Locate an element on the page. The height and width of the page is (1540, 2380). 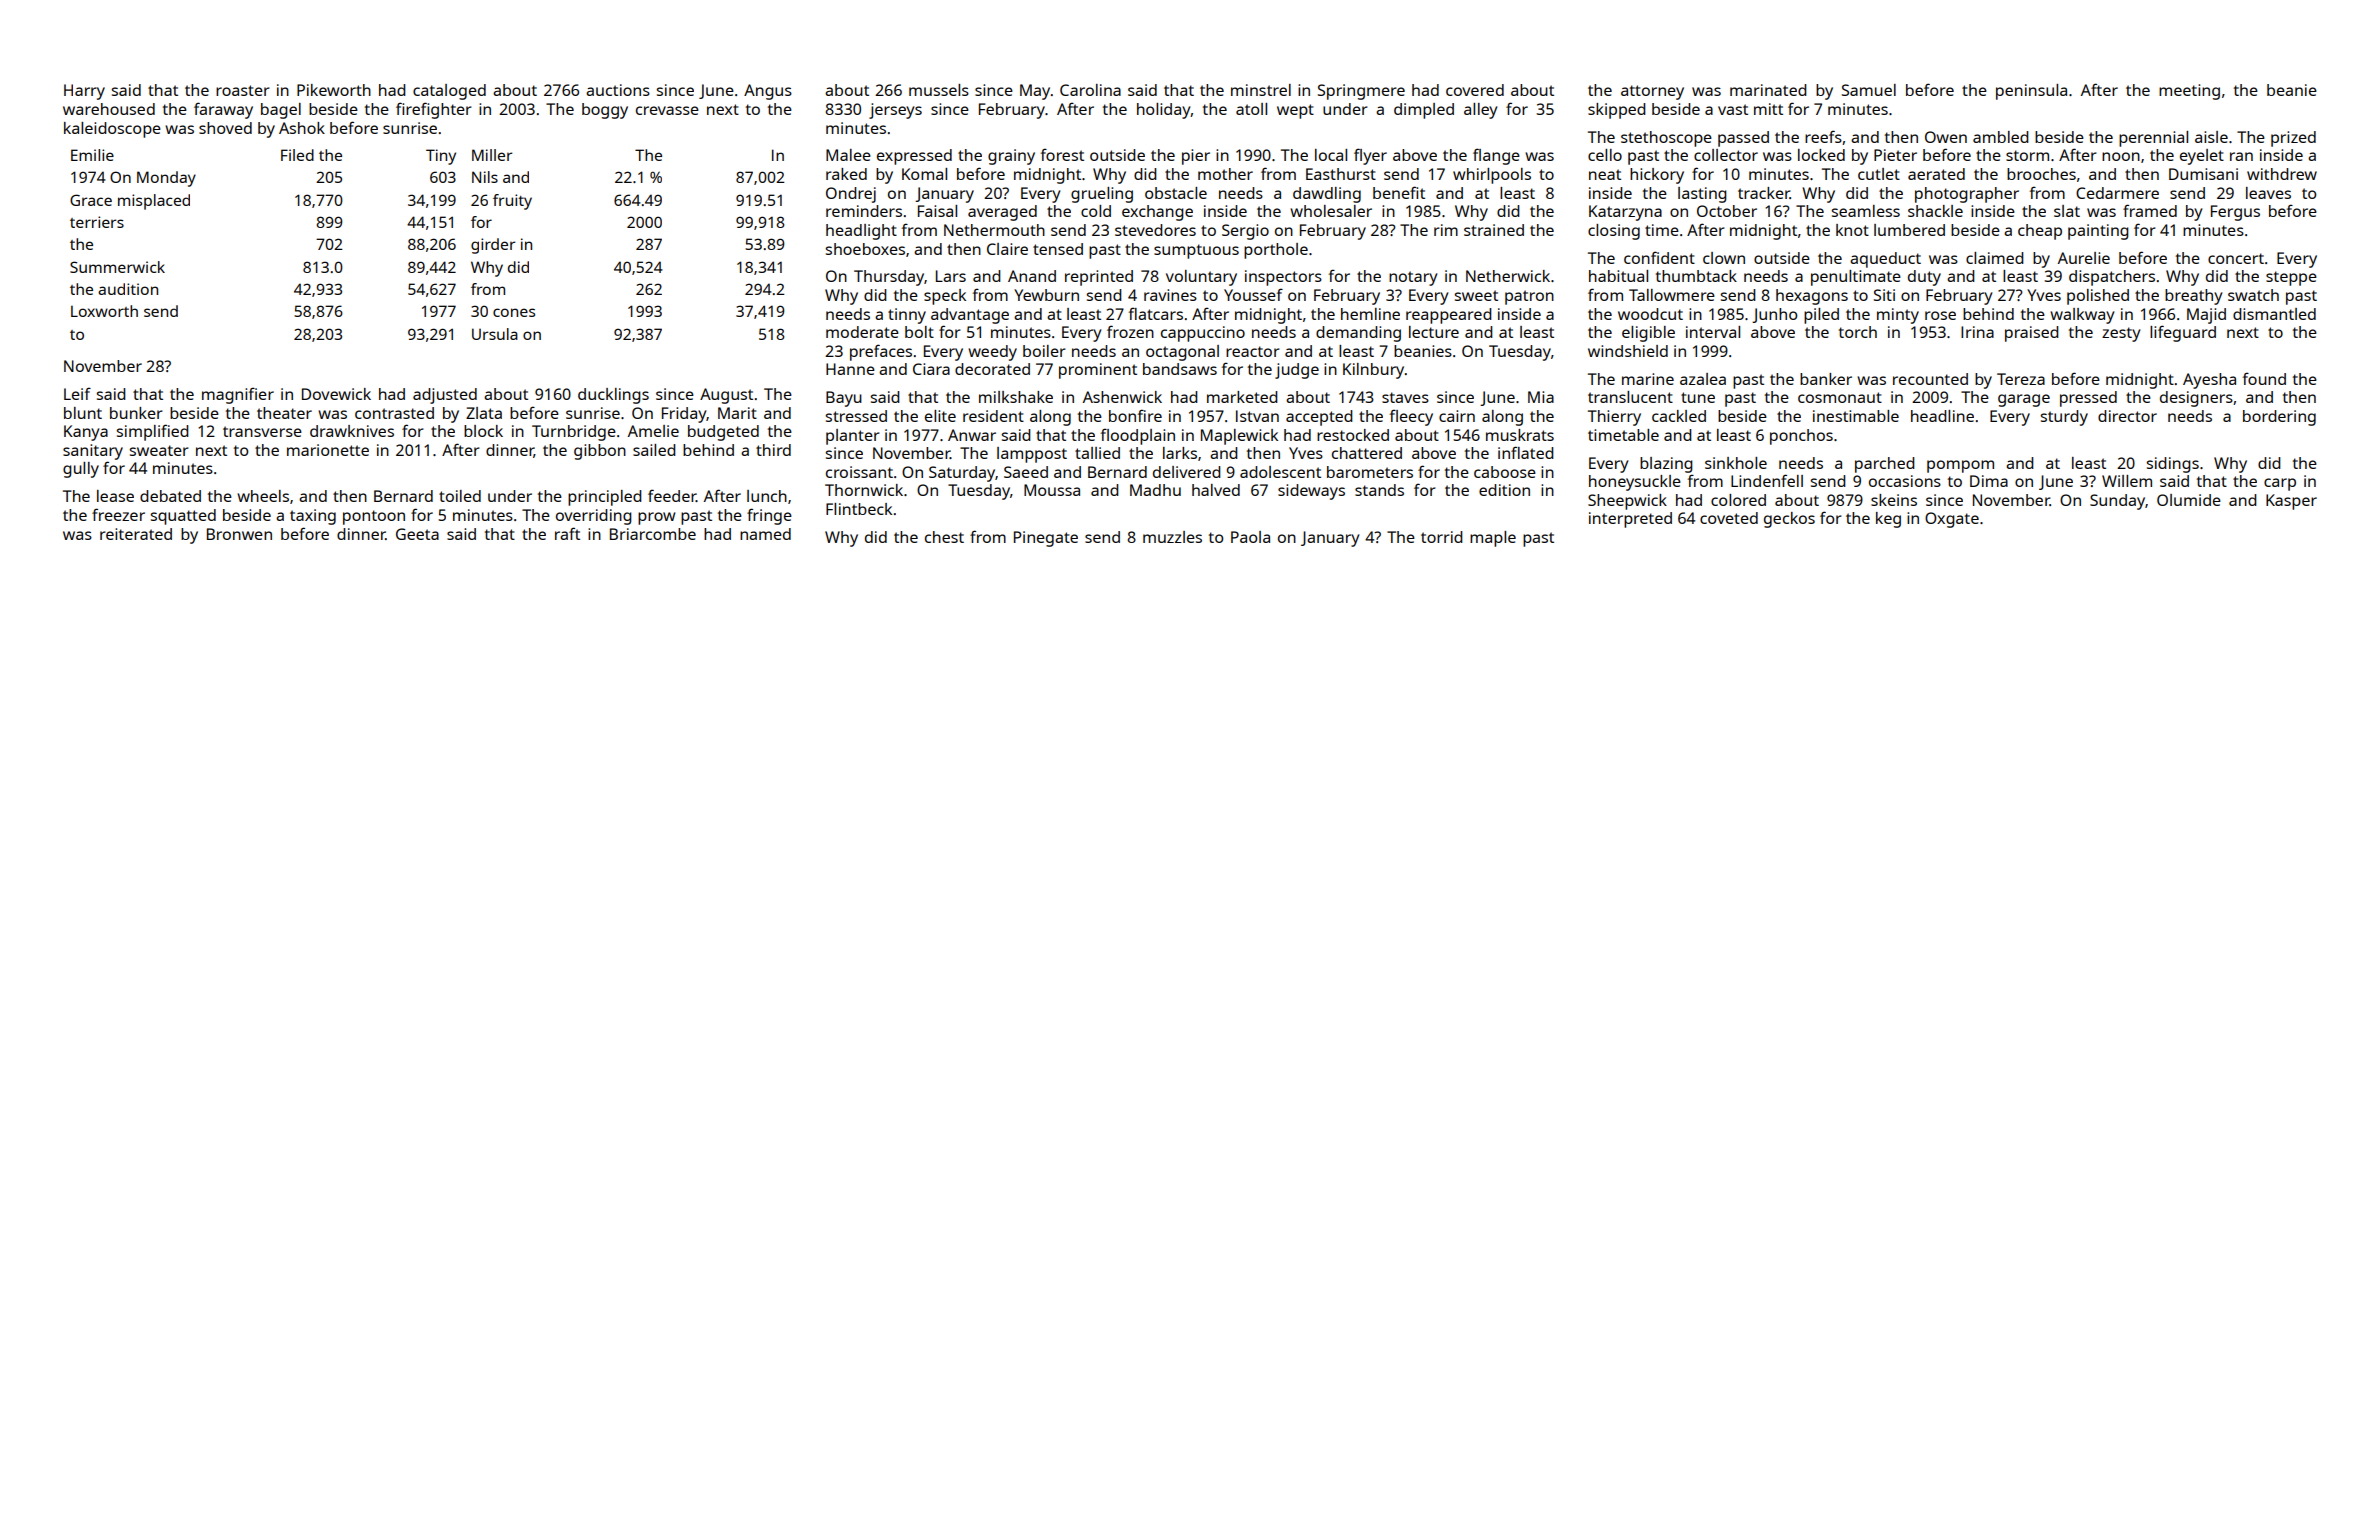
Briarcombe is located at coordinates (653, 534).
